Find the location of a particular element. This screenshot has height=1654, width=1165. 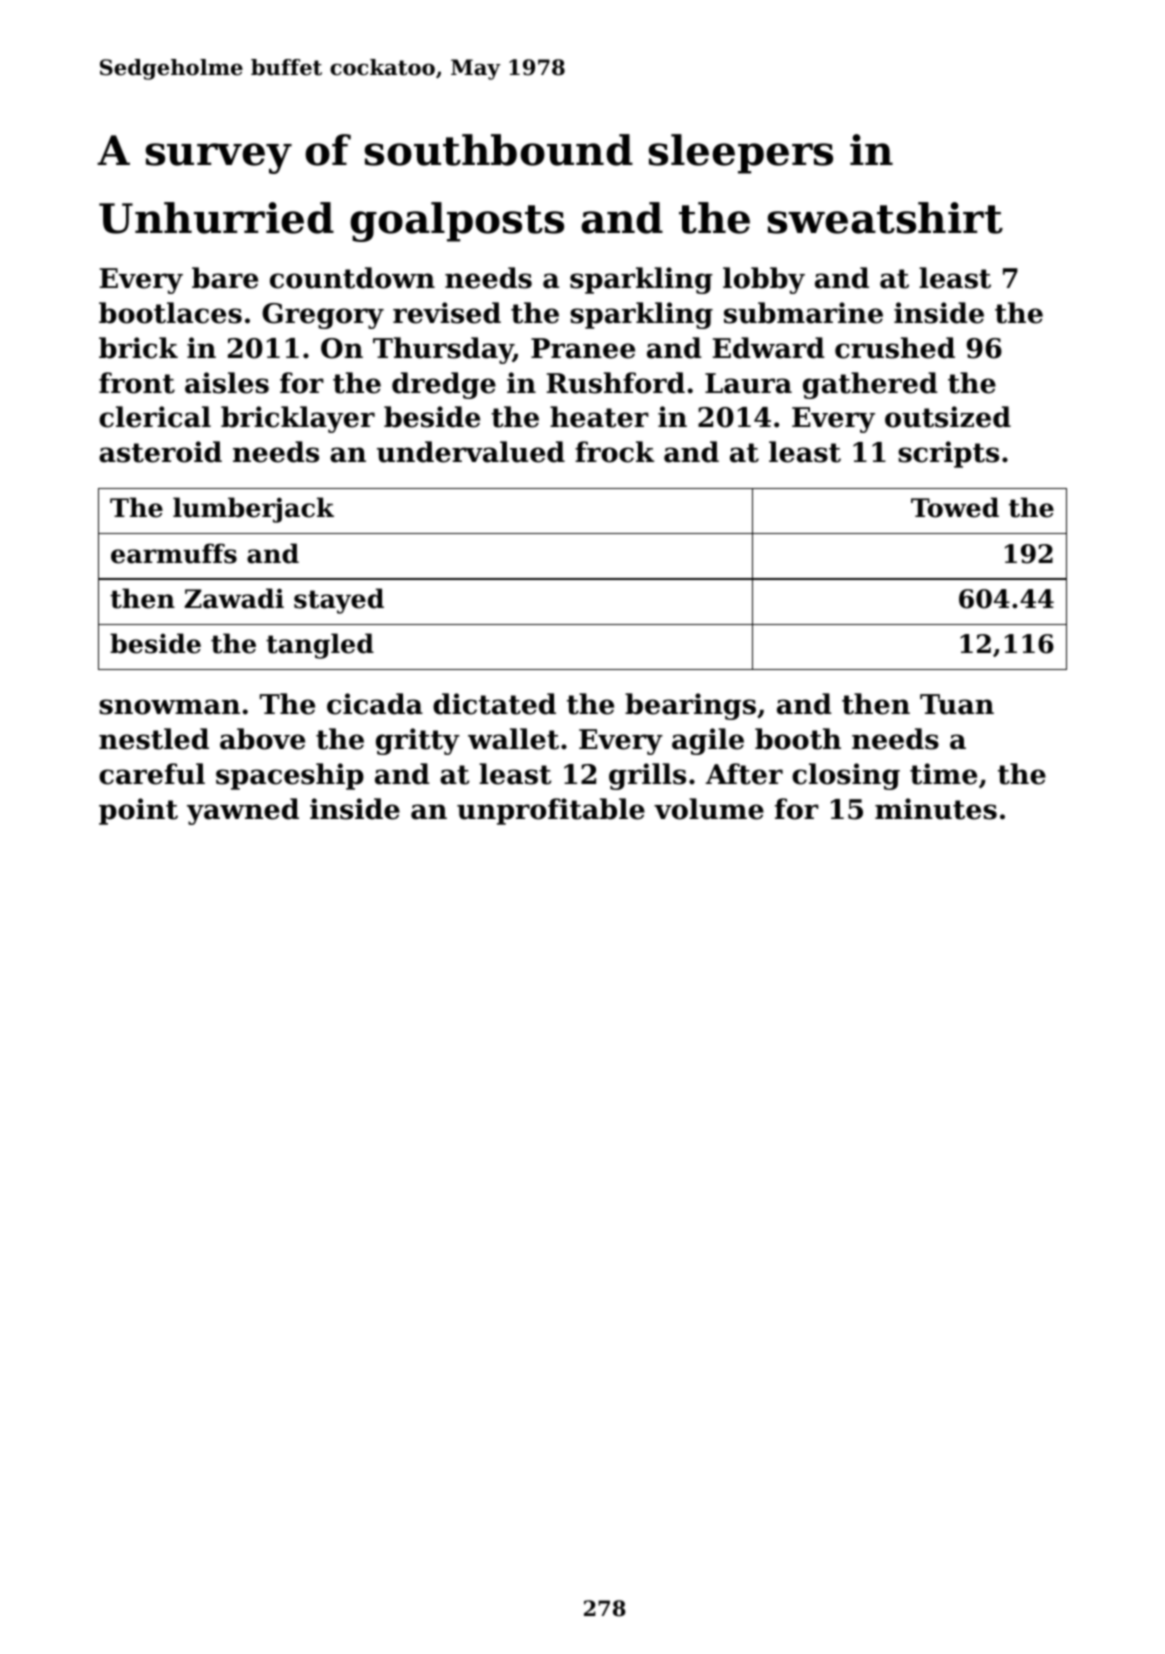

sweatshirt is located at coordinates (885, 218).
